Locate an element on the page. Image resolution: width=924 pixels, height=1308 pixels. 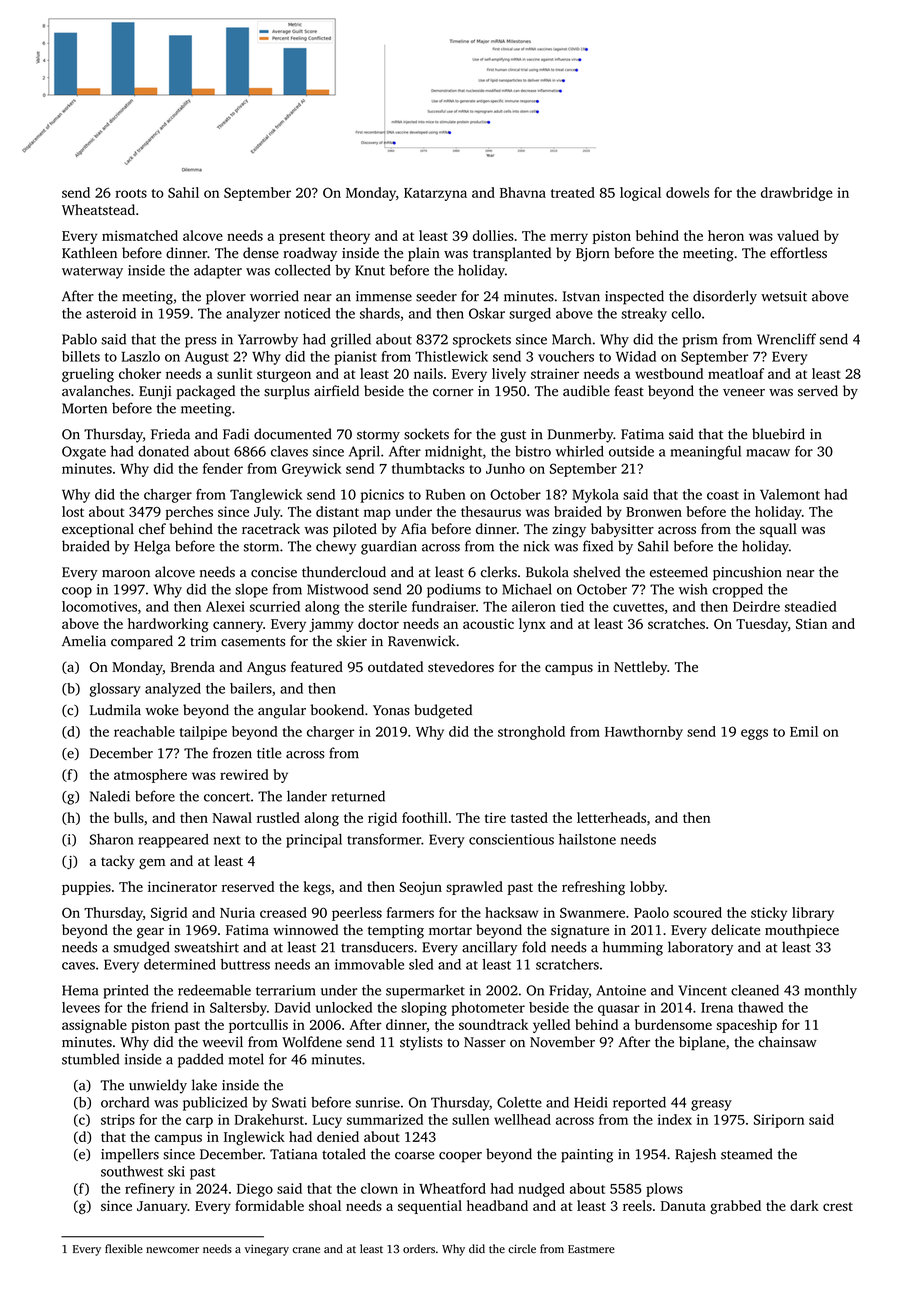
Pablo is located at coordinates (79, 339).
